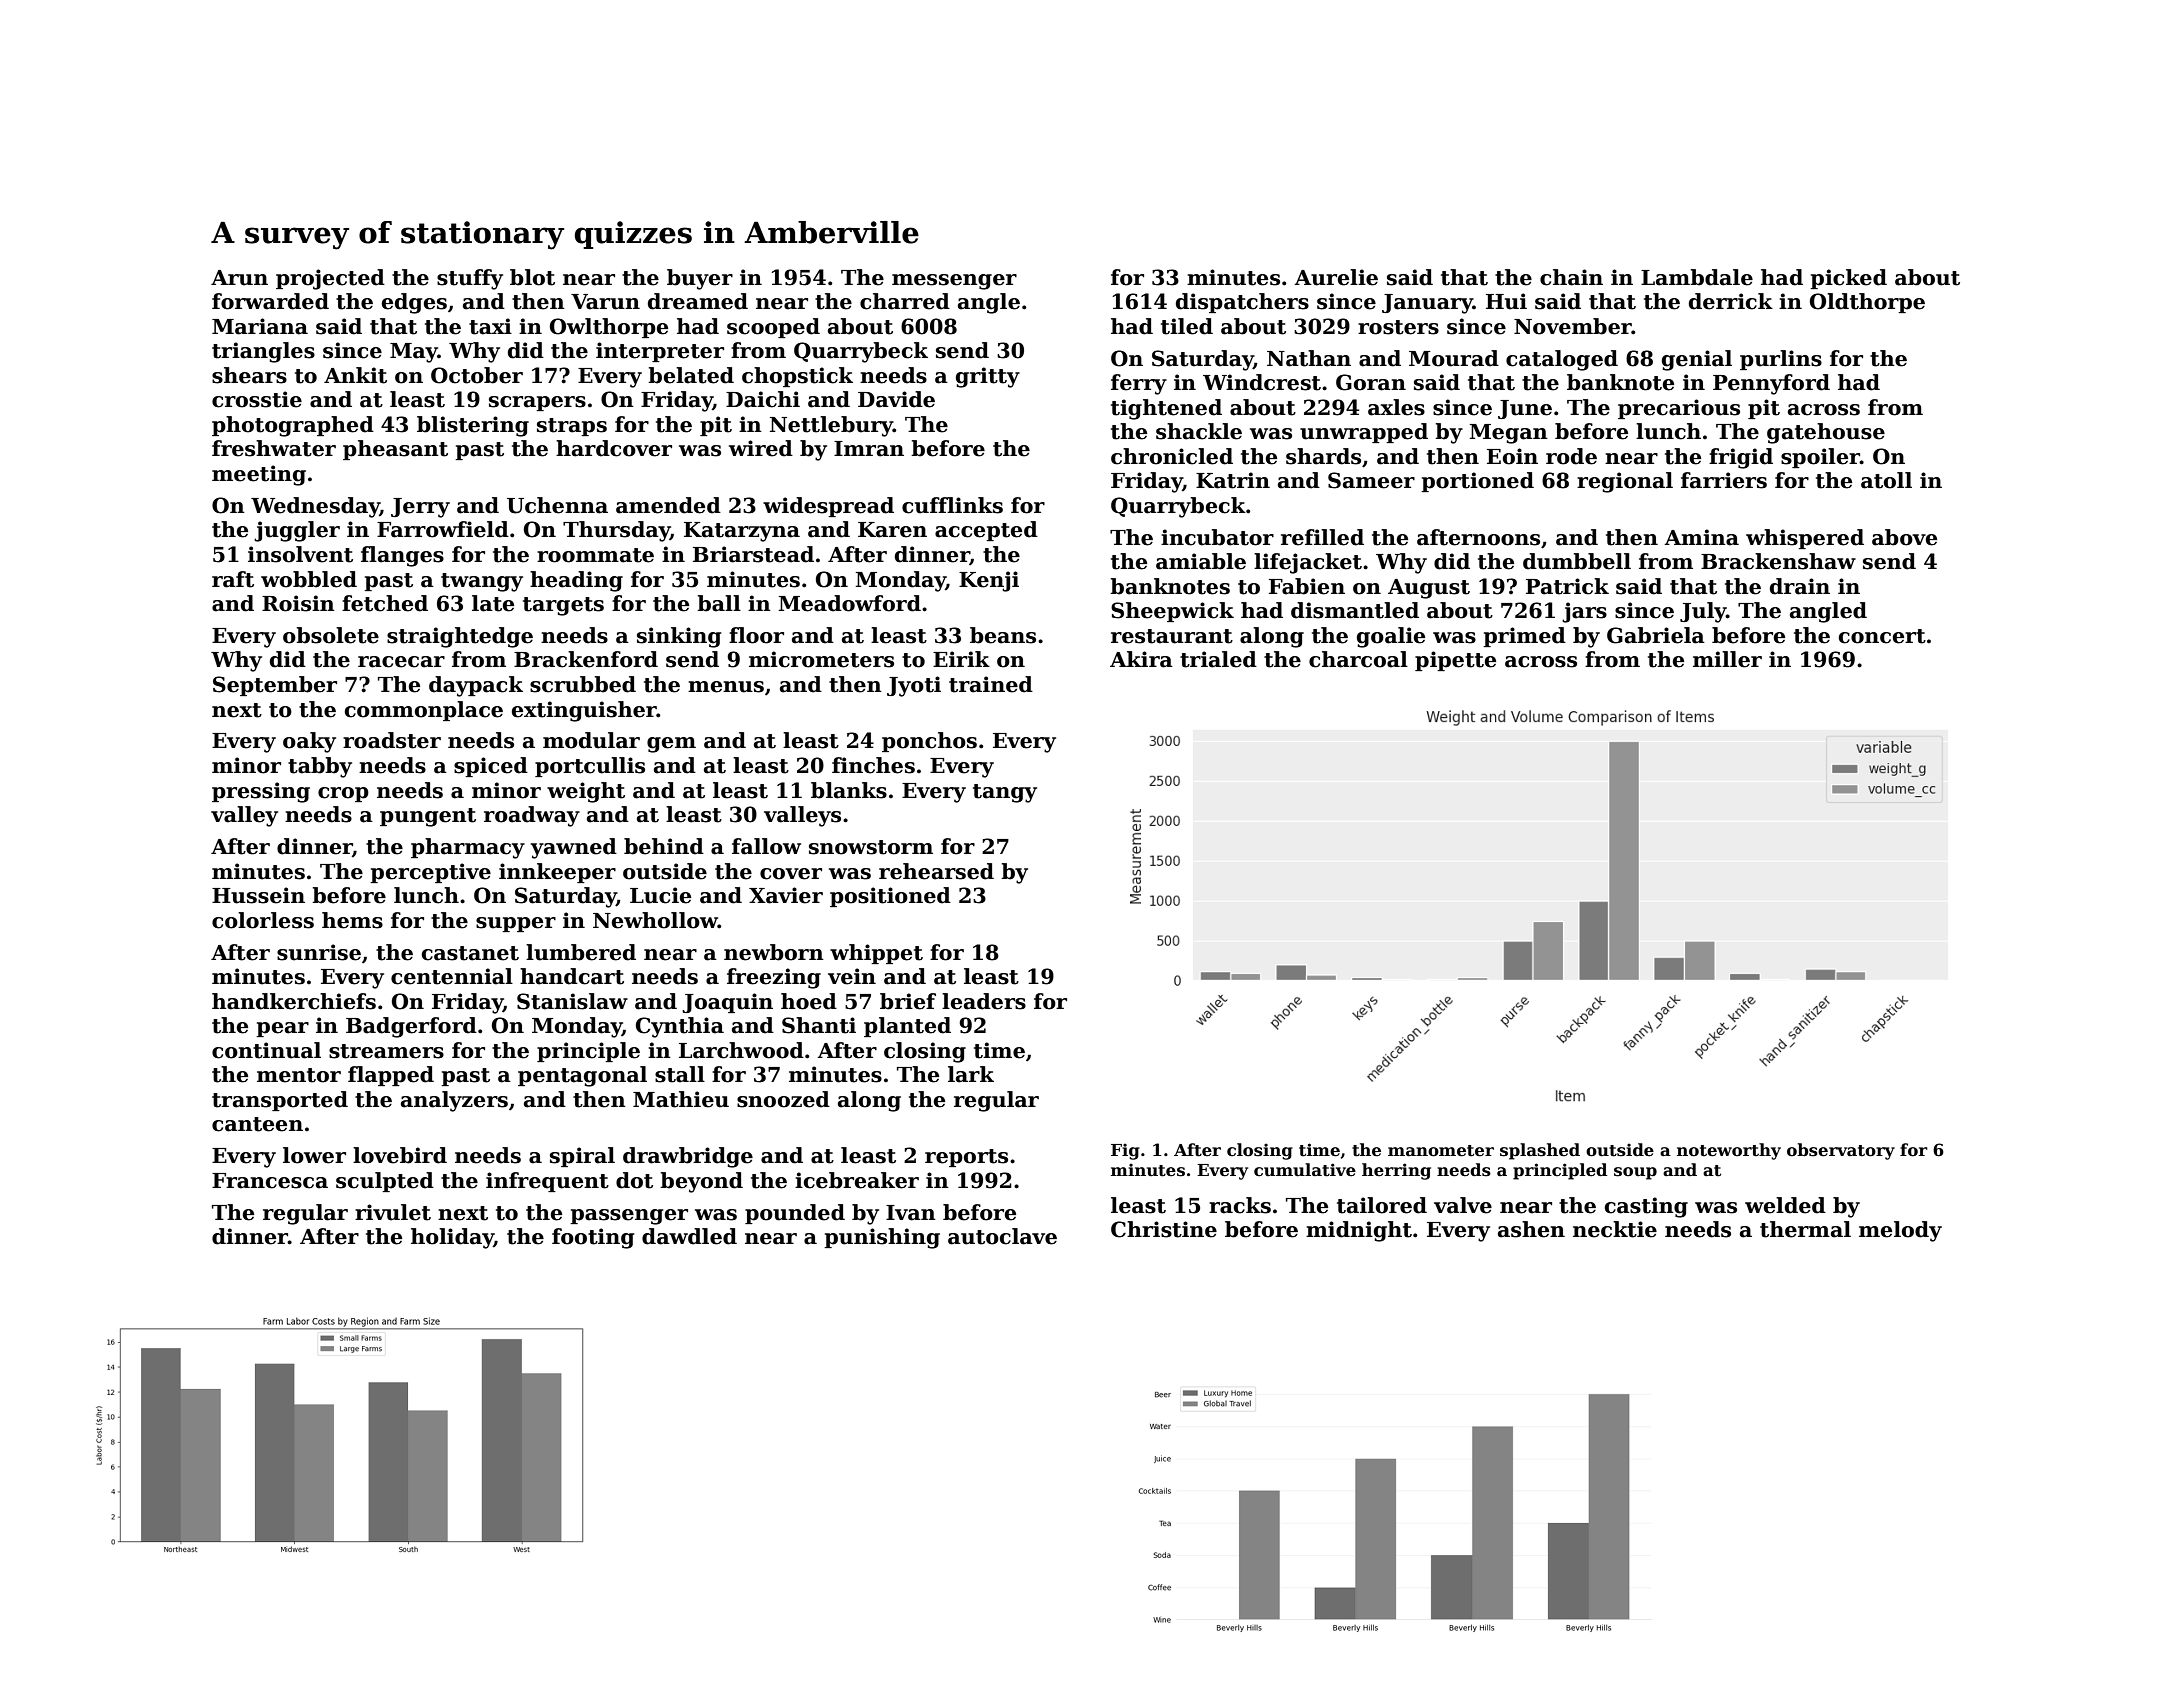 This image has width=2178, height=1683. Describe the element at coordinates (297, 531) in the image. I see `juggler` at that location.
